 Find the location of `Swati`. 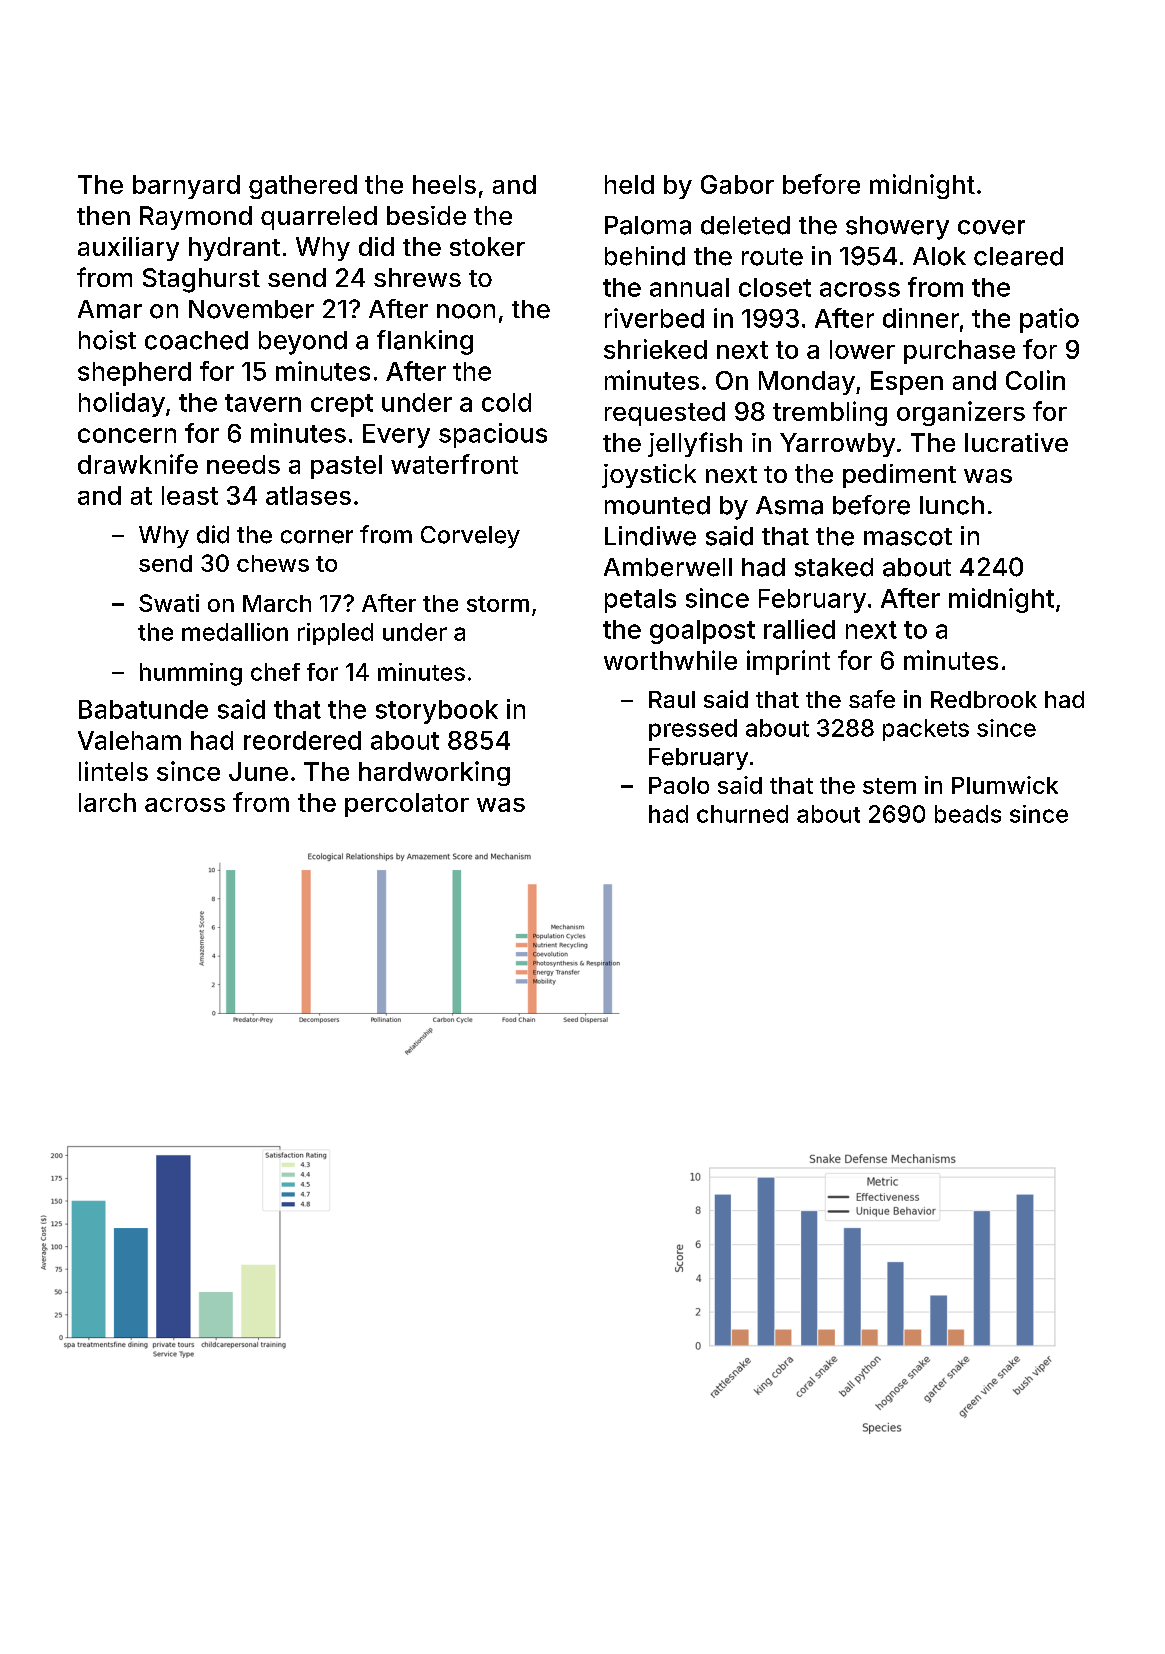

Swati is located at coordinates (169, 603).
